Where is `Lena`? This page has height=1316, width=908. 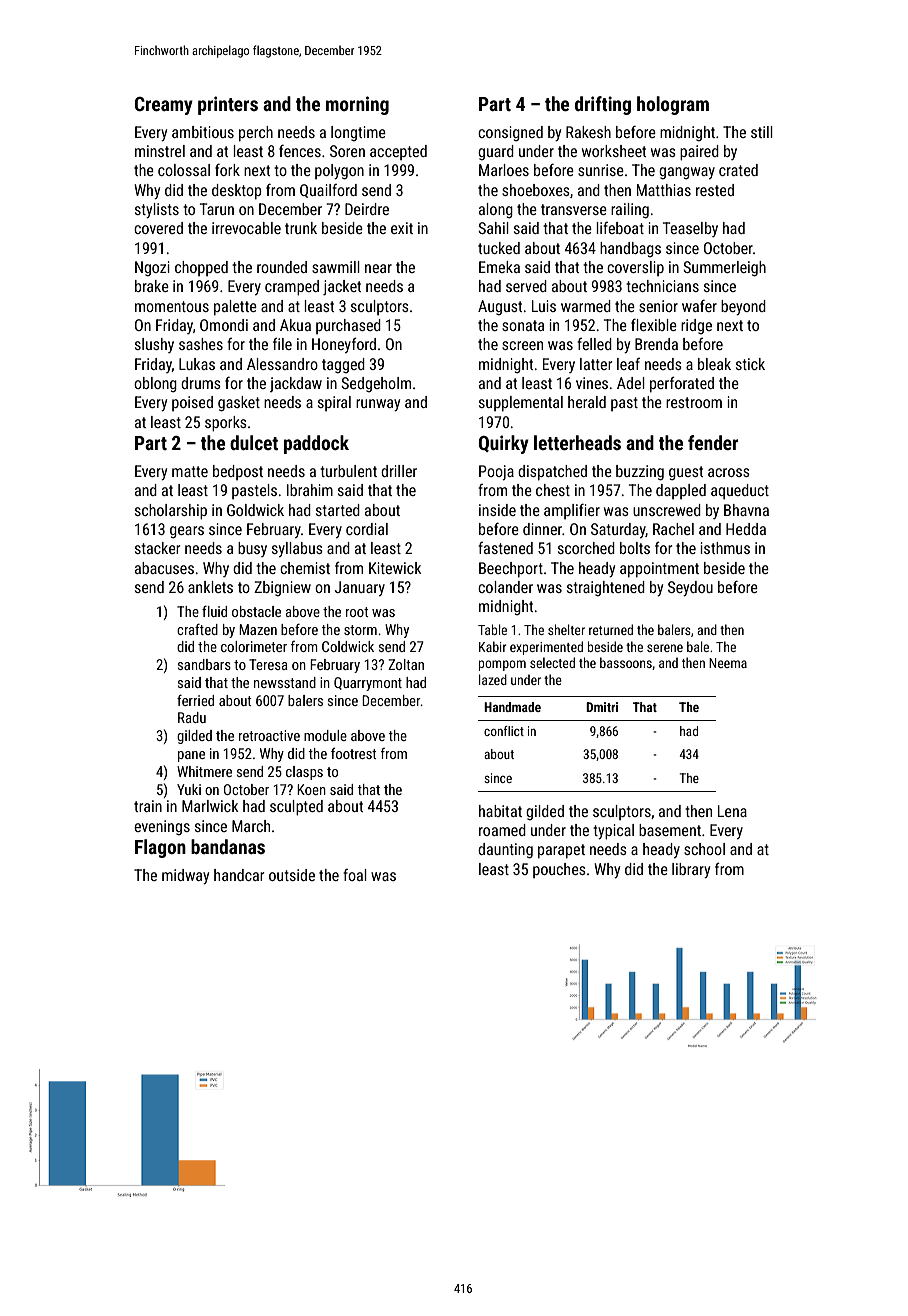
Lena is located at coordinates (732, 811).
